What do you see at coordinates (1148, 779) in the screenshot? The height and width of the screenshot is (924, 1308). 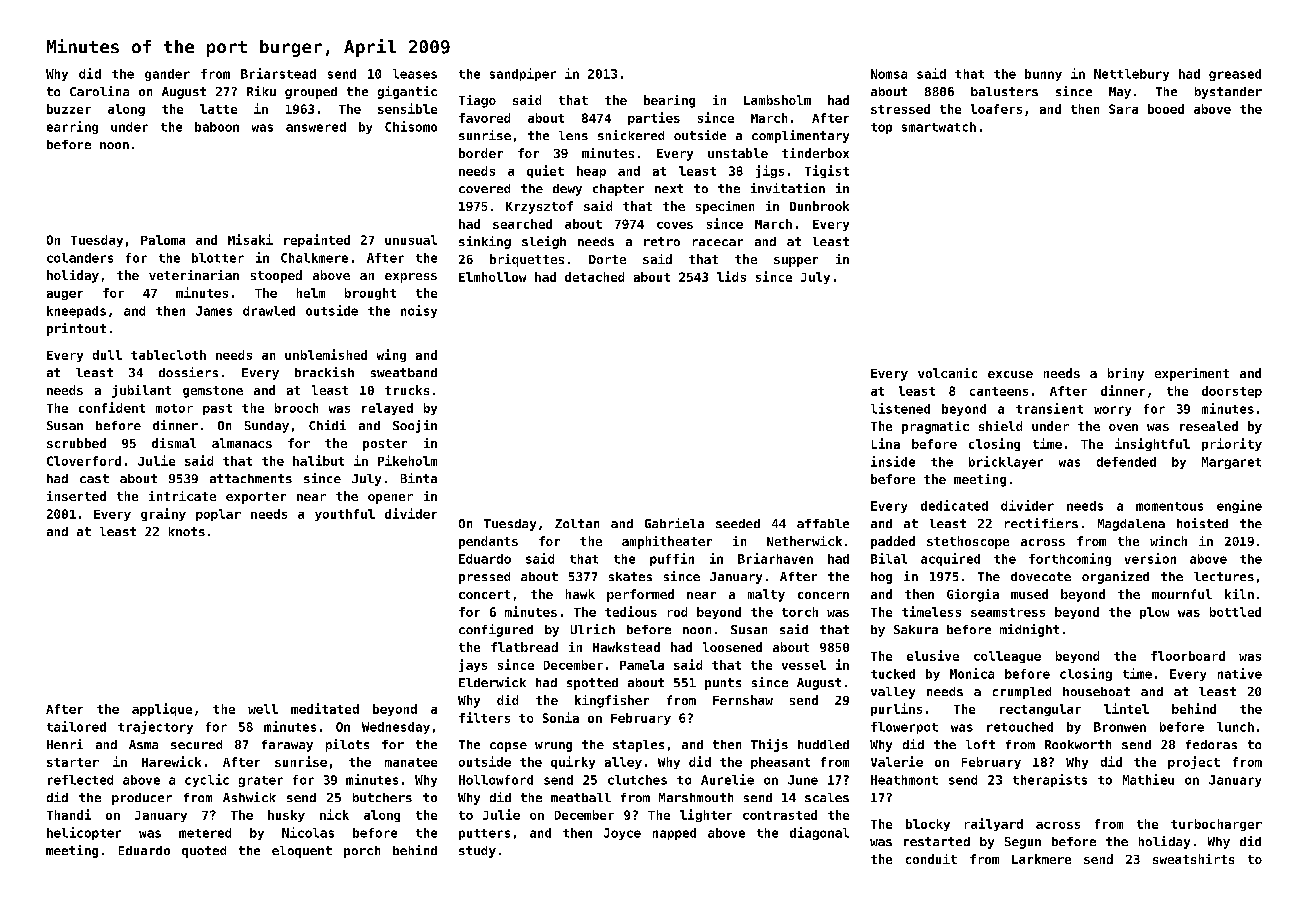 I see `Mathieu` at bounding box center [1148, 779].
